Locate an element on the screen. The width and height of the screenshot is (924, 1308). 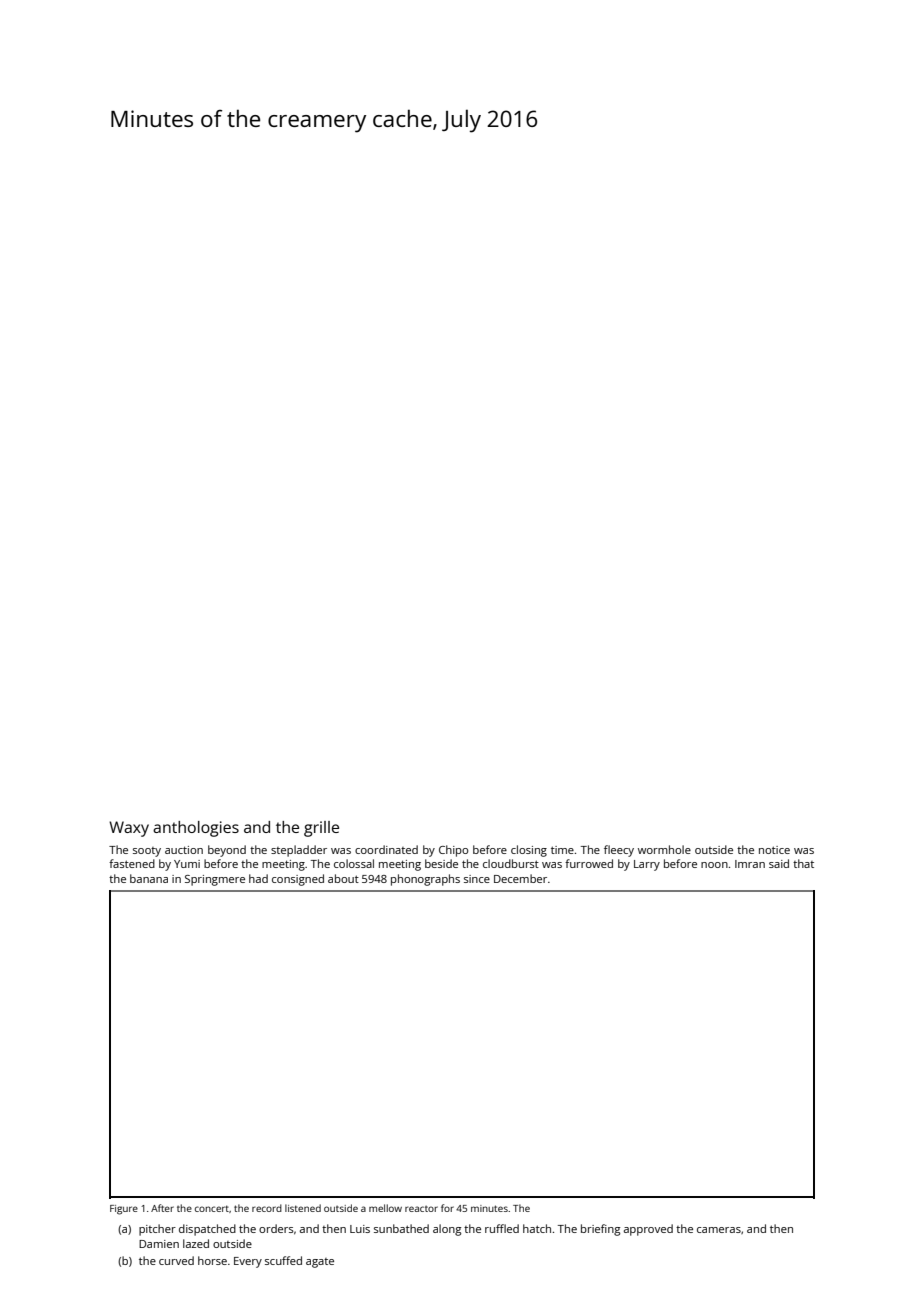
approved is located at coordinates (648, 1230).
